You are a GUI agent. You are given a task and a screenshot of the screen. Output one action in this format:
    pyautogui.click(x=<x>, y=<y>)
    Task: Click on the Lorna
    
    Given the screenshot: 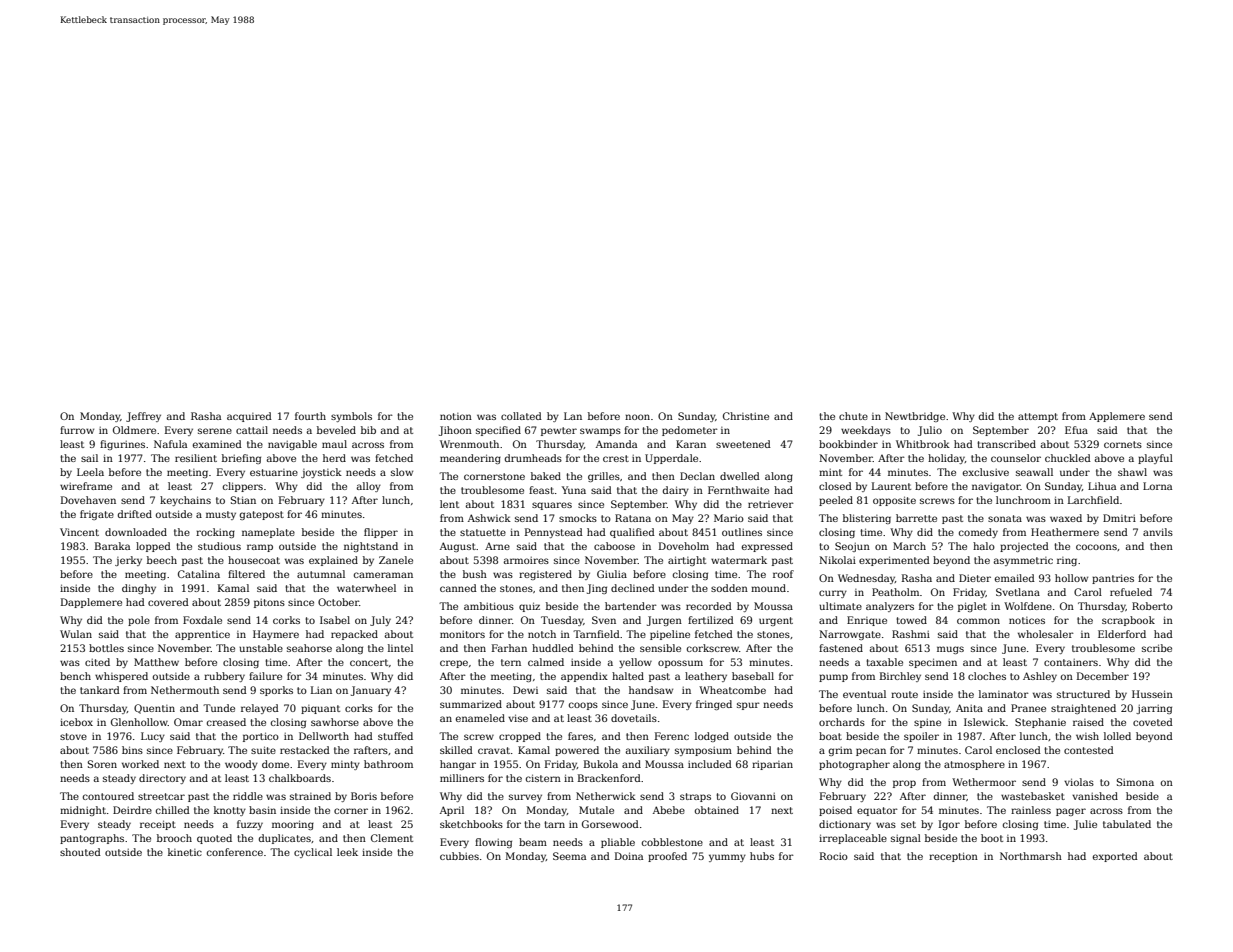 What is the action you would take?
    pyautogui.click(x=1157, y=486)
